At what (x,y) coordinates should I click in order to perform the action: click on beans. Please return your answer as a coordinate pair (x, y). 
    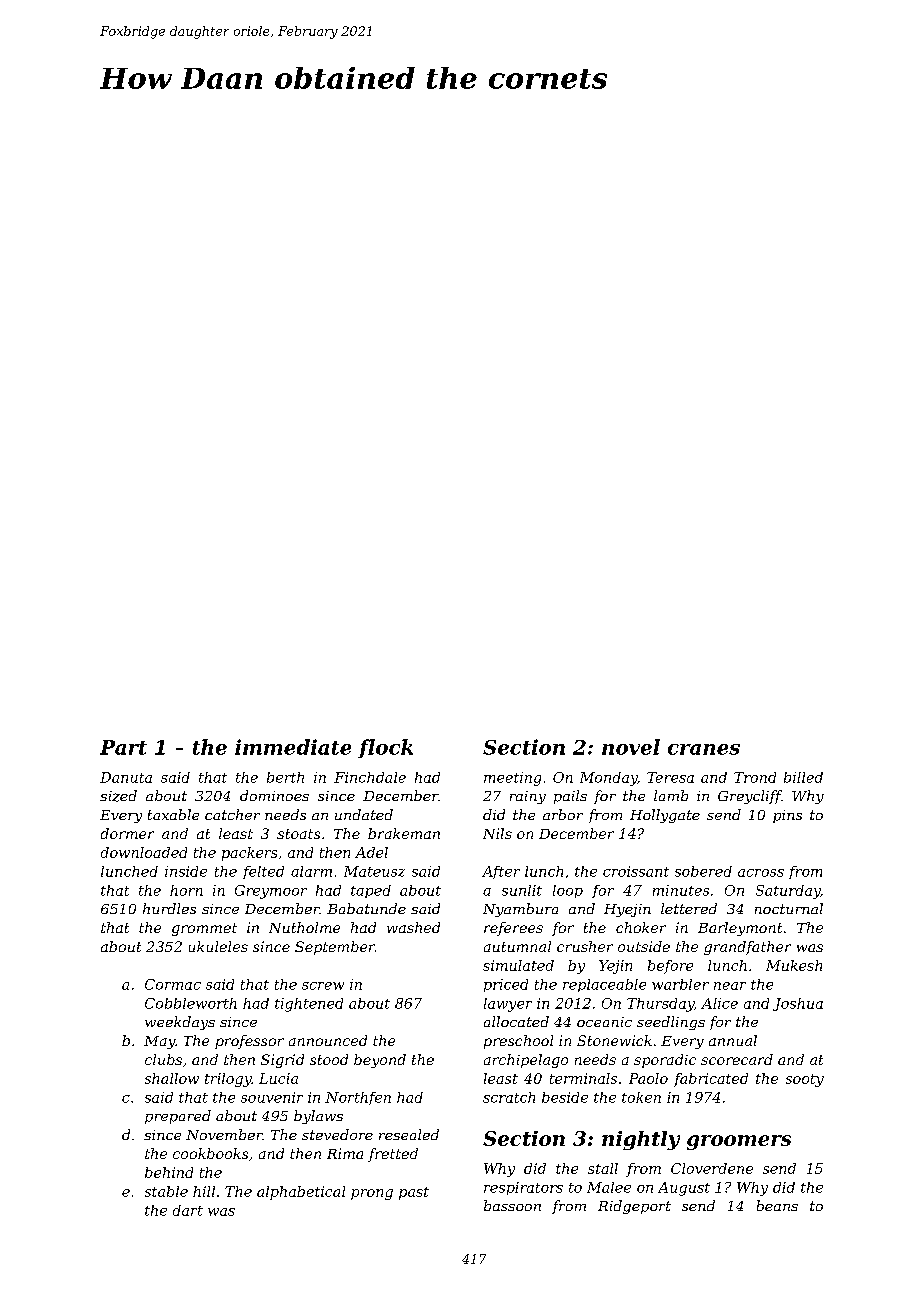
    Looking at the image, I should click on (777, 1205).
